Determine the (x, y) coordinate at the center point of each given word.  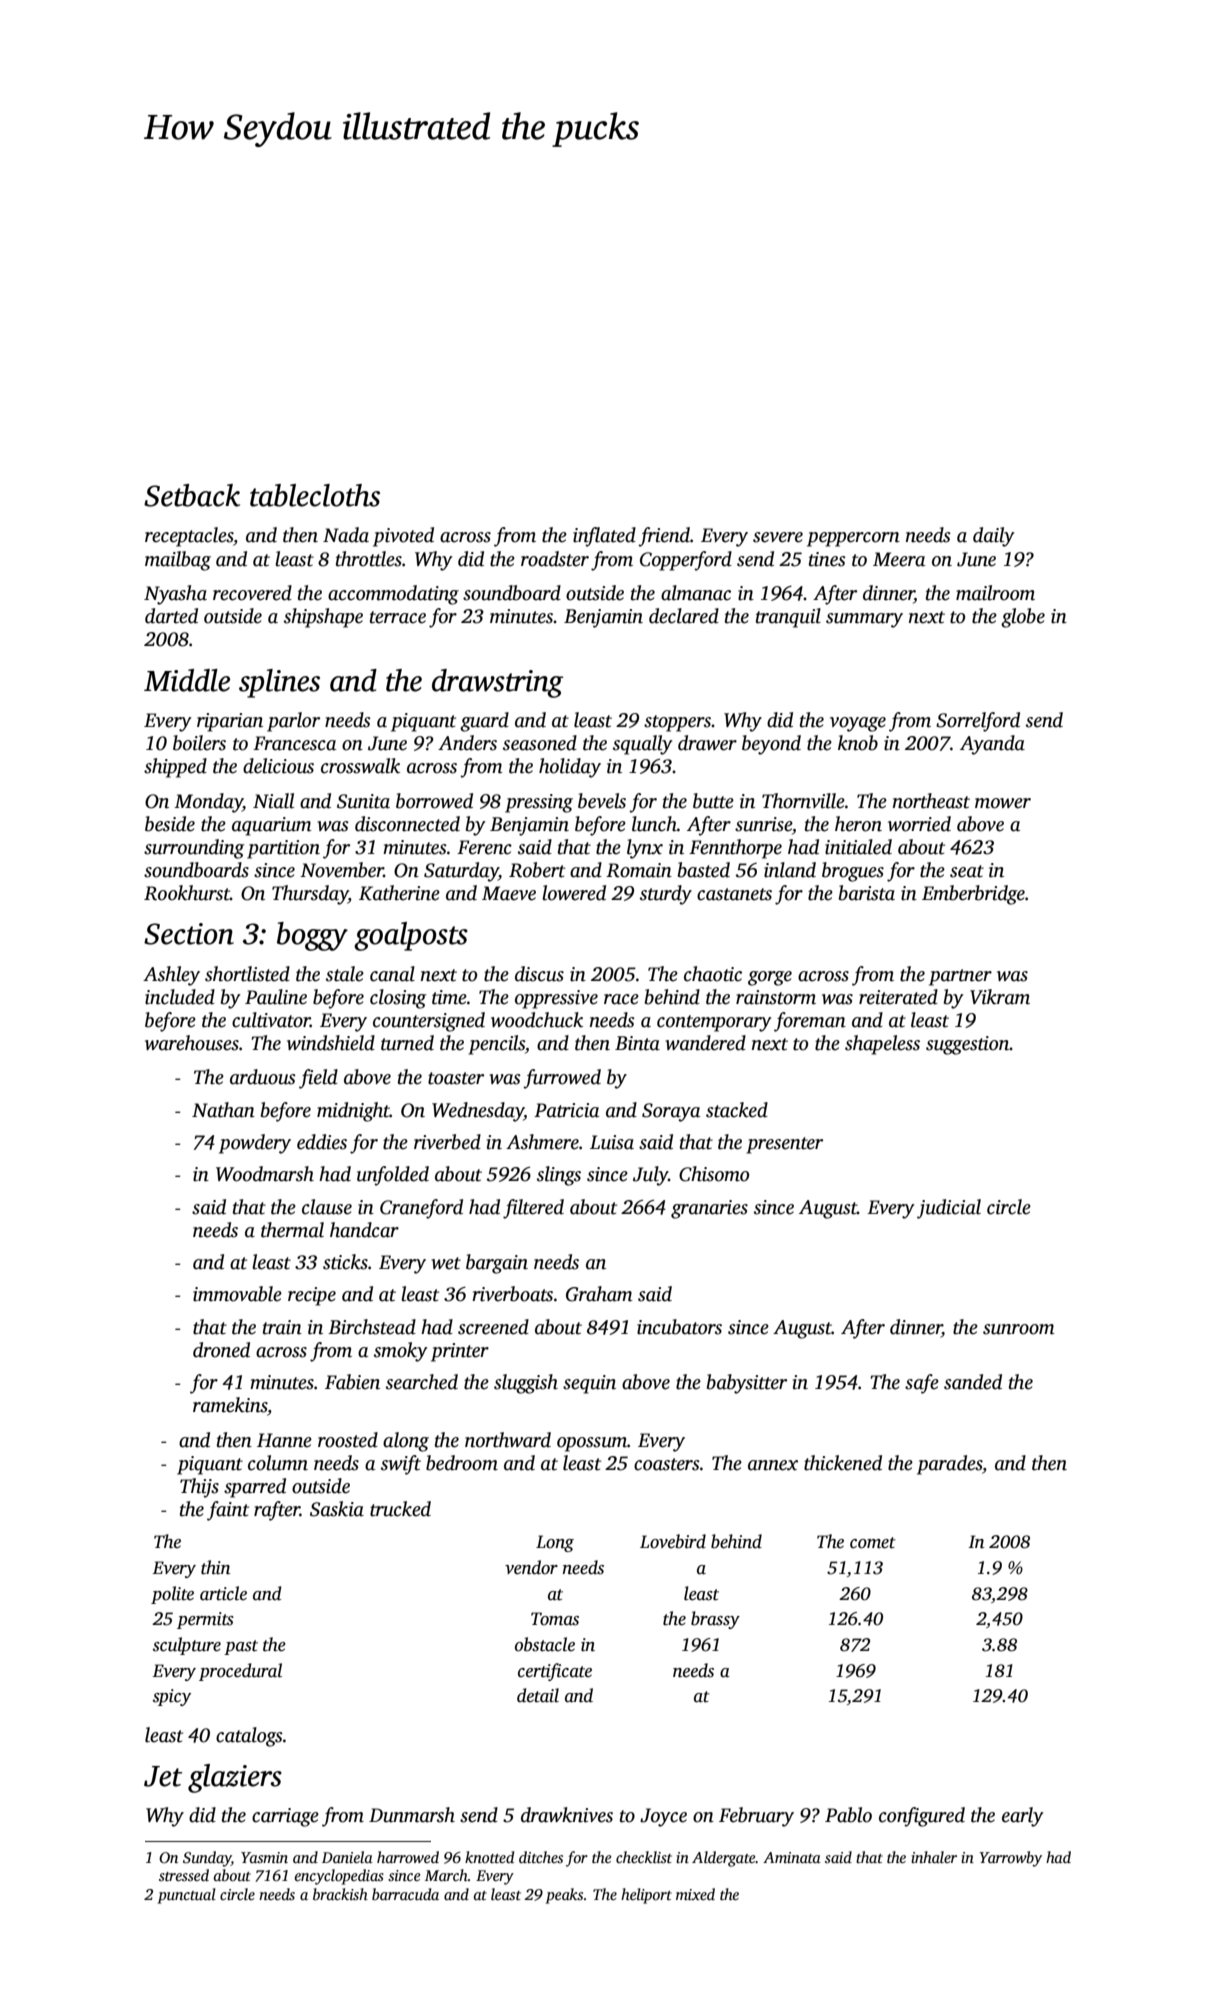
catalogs (249, 1737)
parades (949, 1465)
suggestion (968, 1045)
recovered (252, 593)
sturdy (666, 895)
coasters (667, 1464)
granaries (709, 1209)
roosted (348, 1440)
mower (1003, 803)
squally (642, 745)
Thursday (310, 895)
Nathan (223, 1110)
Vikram (1000, 997)
